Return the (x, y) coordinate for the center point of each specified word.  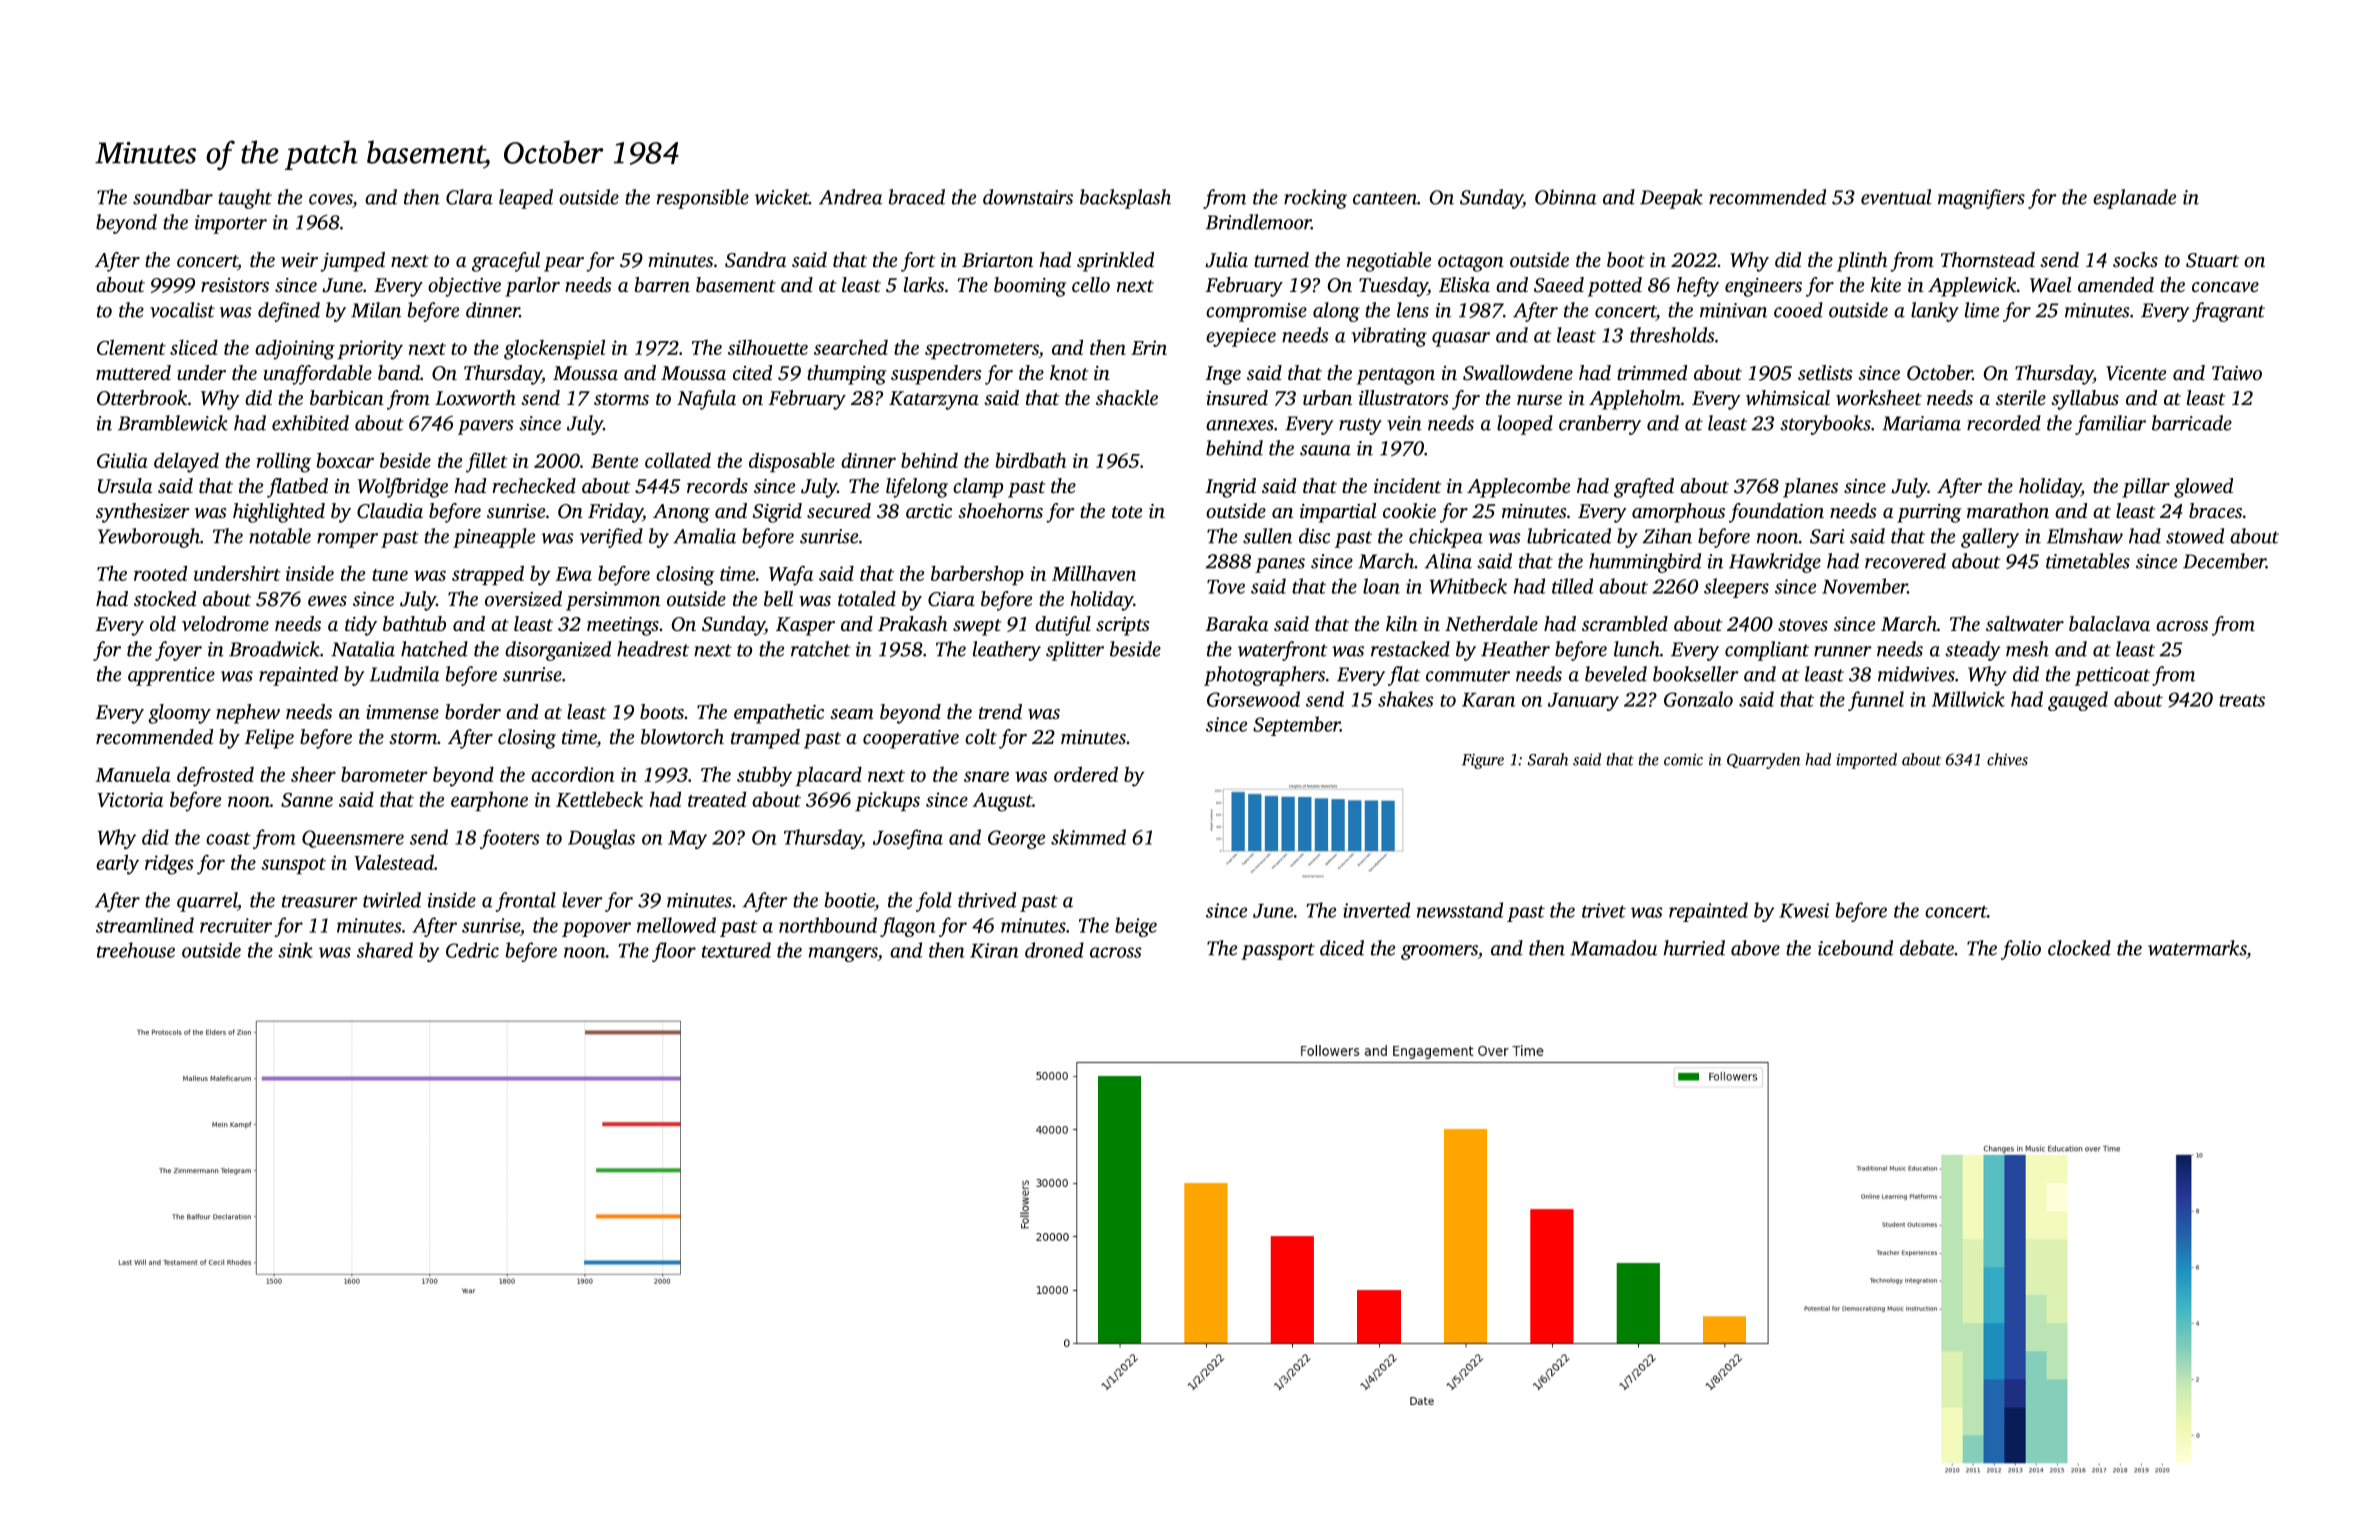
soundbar (173, 197)
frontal (525, 902)
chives (2007, 759)
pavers (486, 427)
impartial (1338, 513)
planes (1810, 488)
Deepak (1671, 199)
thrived (987, 900)
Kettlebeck (599, 799)
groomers (1439, 952)
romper (347, 540)
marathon (2008, 510)
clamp (978, 488)
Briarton (997, 260)
